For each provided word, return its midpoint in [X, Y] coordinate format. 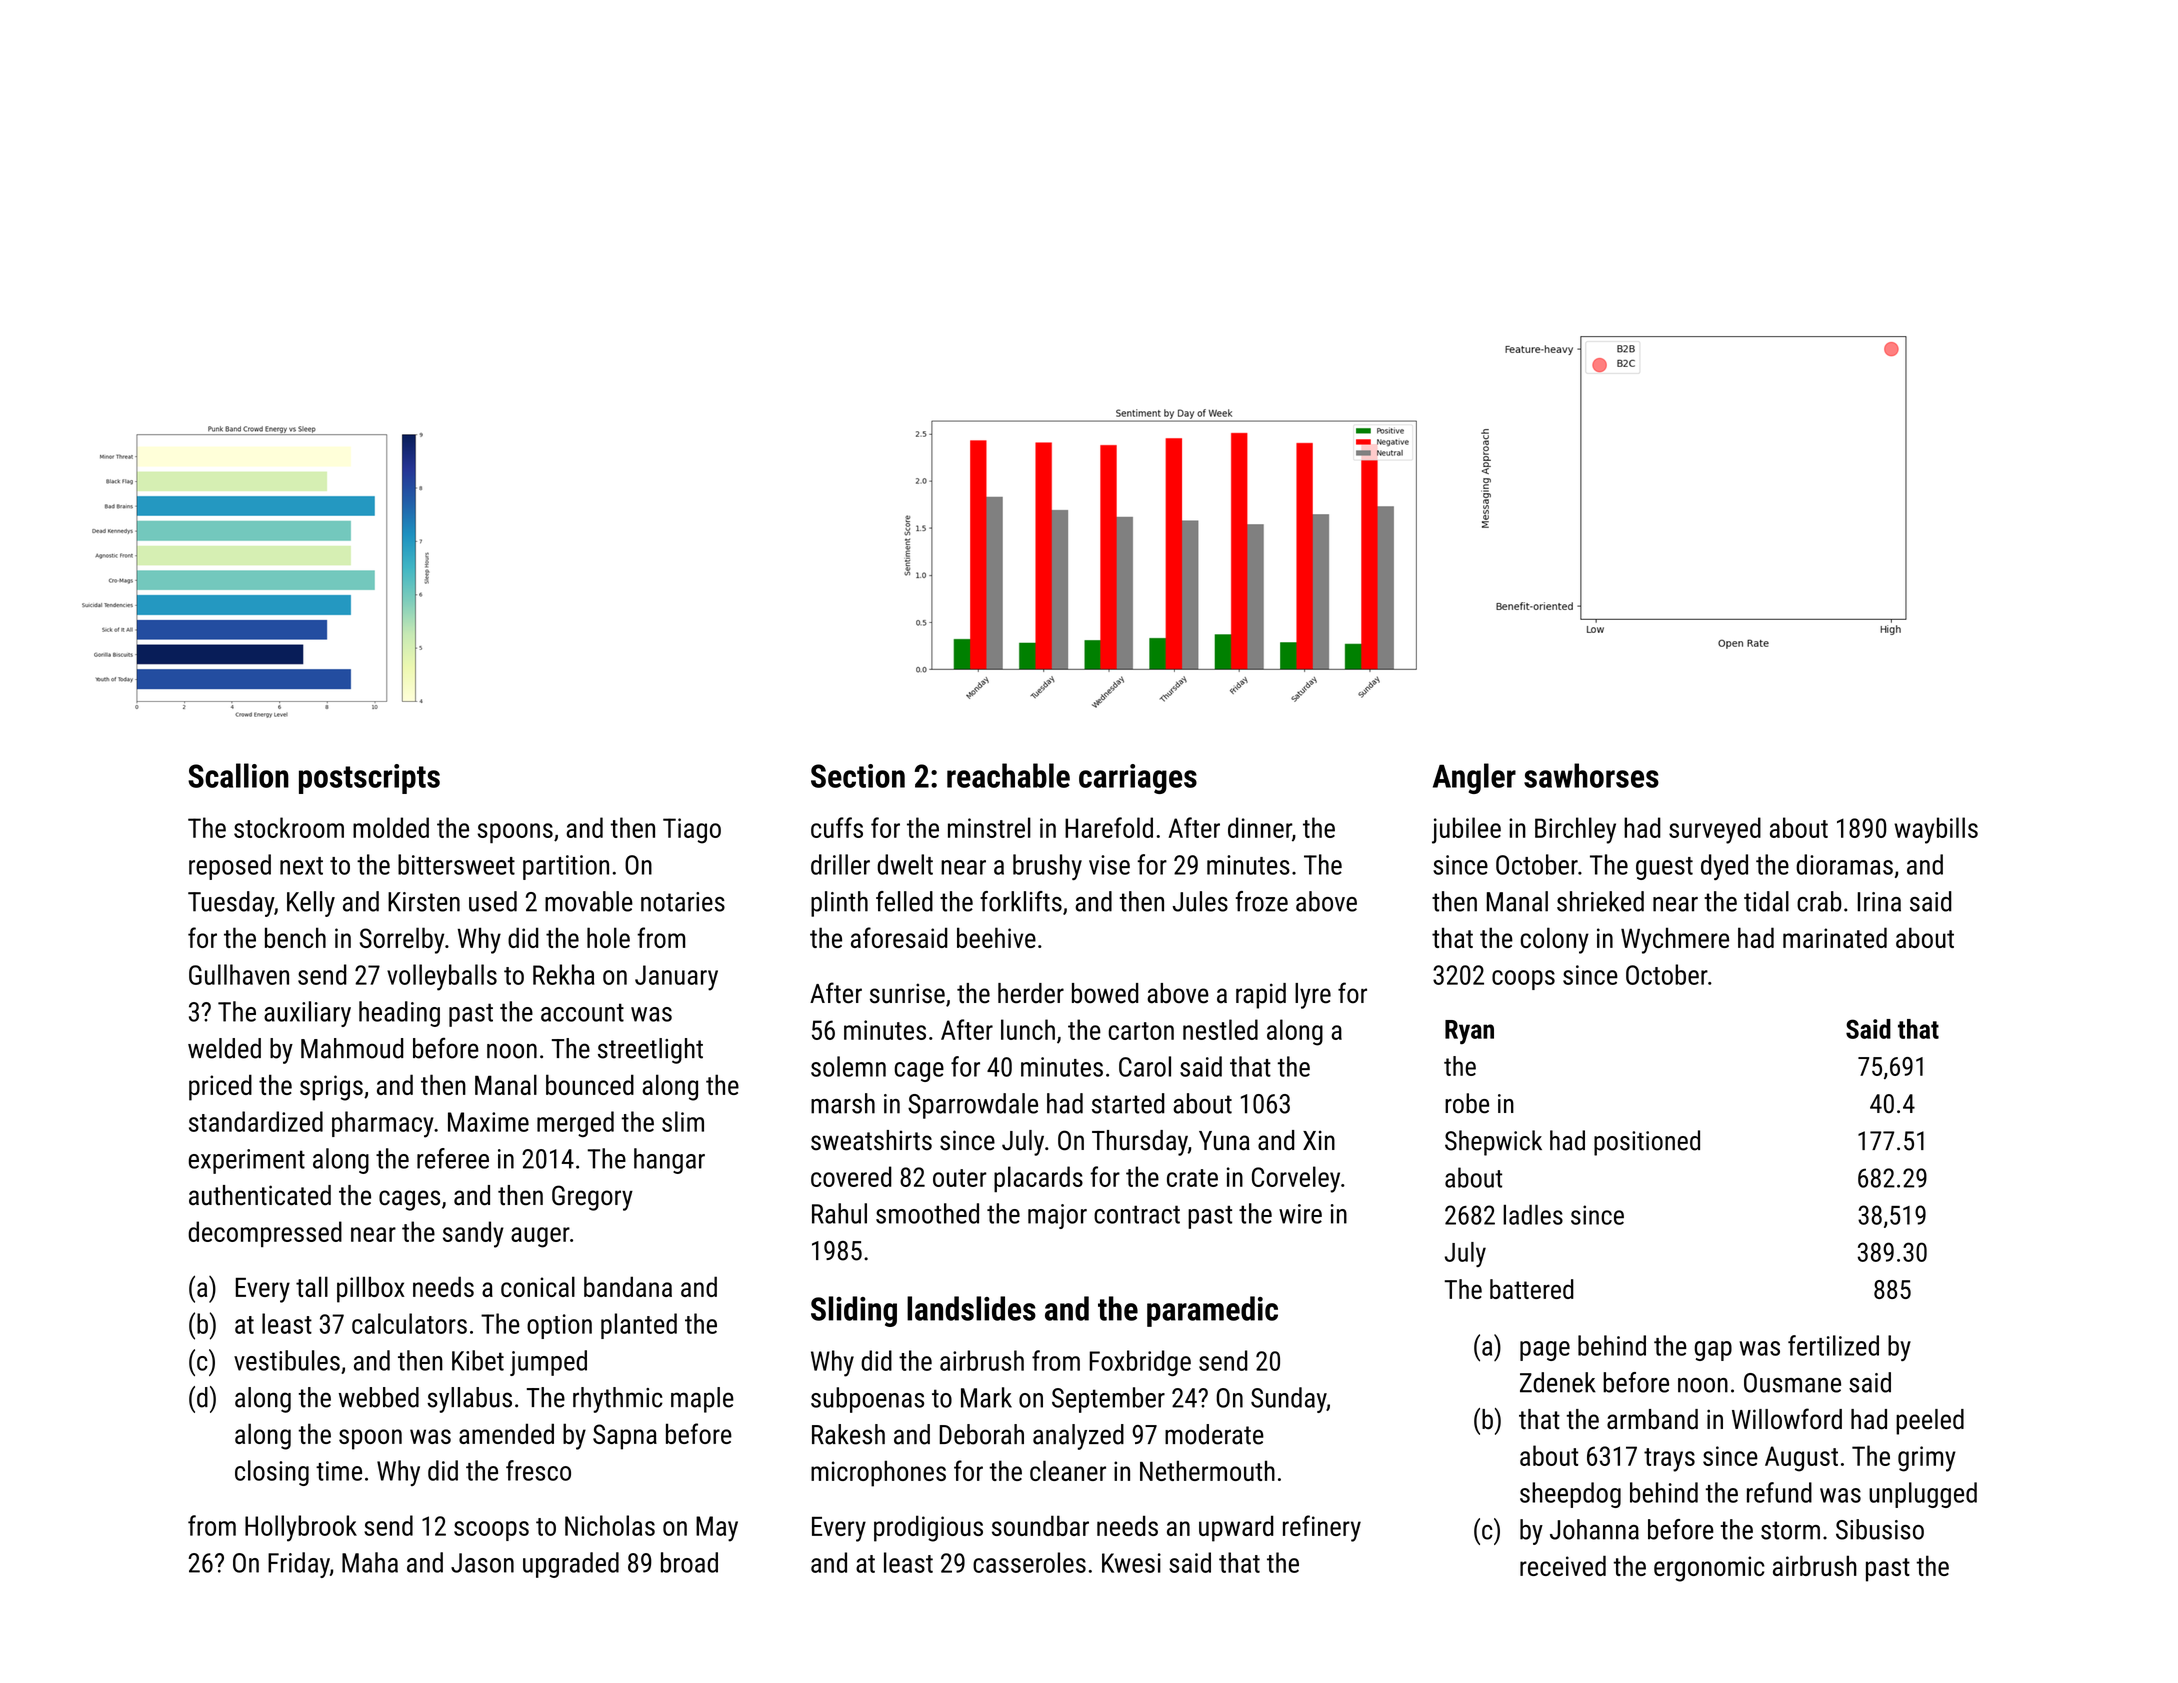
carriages [1138, 779]
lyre [1313, 996]
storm [1790, 1530]
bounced [590, 1084]
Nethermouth [1207, 1470]
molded [391, 827]
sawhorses [1591, 775]
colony [1554, 940]
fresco [538, 1470]
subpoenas [867, 1400]
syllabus [469, 1400]
